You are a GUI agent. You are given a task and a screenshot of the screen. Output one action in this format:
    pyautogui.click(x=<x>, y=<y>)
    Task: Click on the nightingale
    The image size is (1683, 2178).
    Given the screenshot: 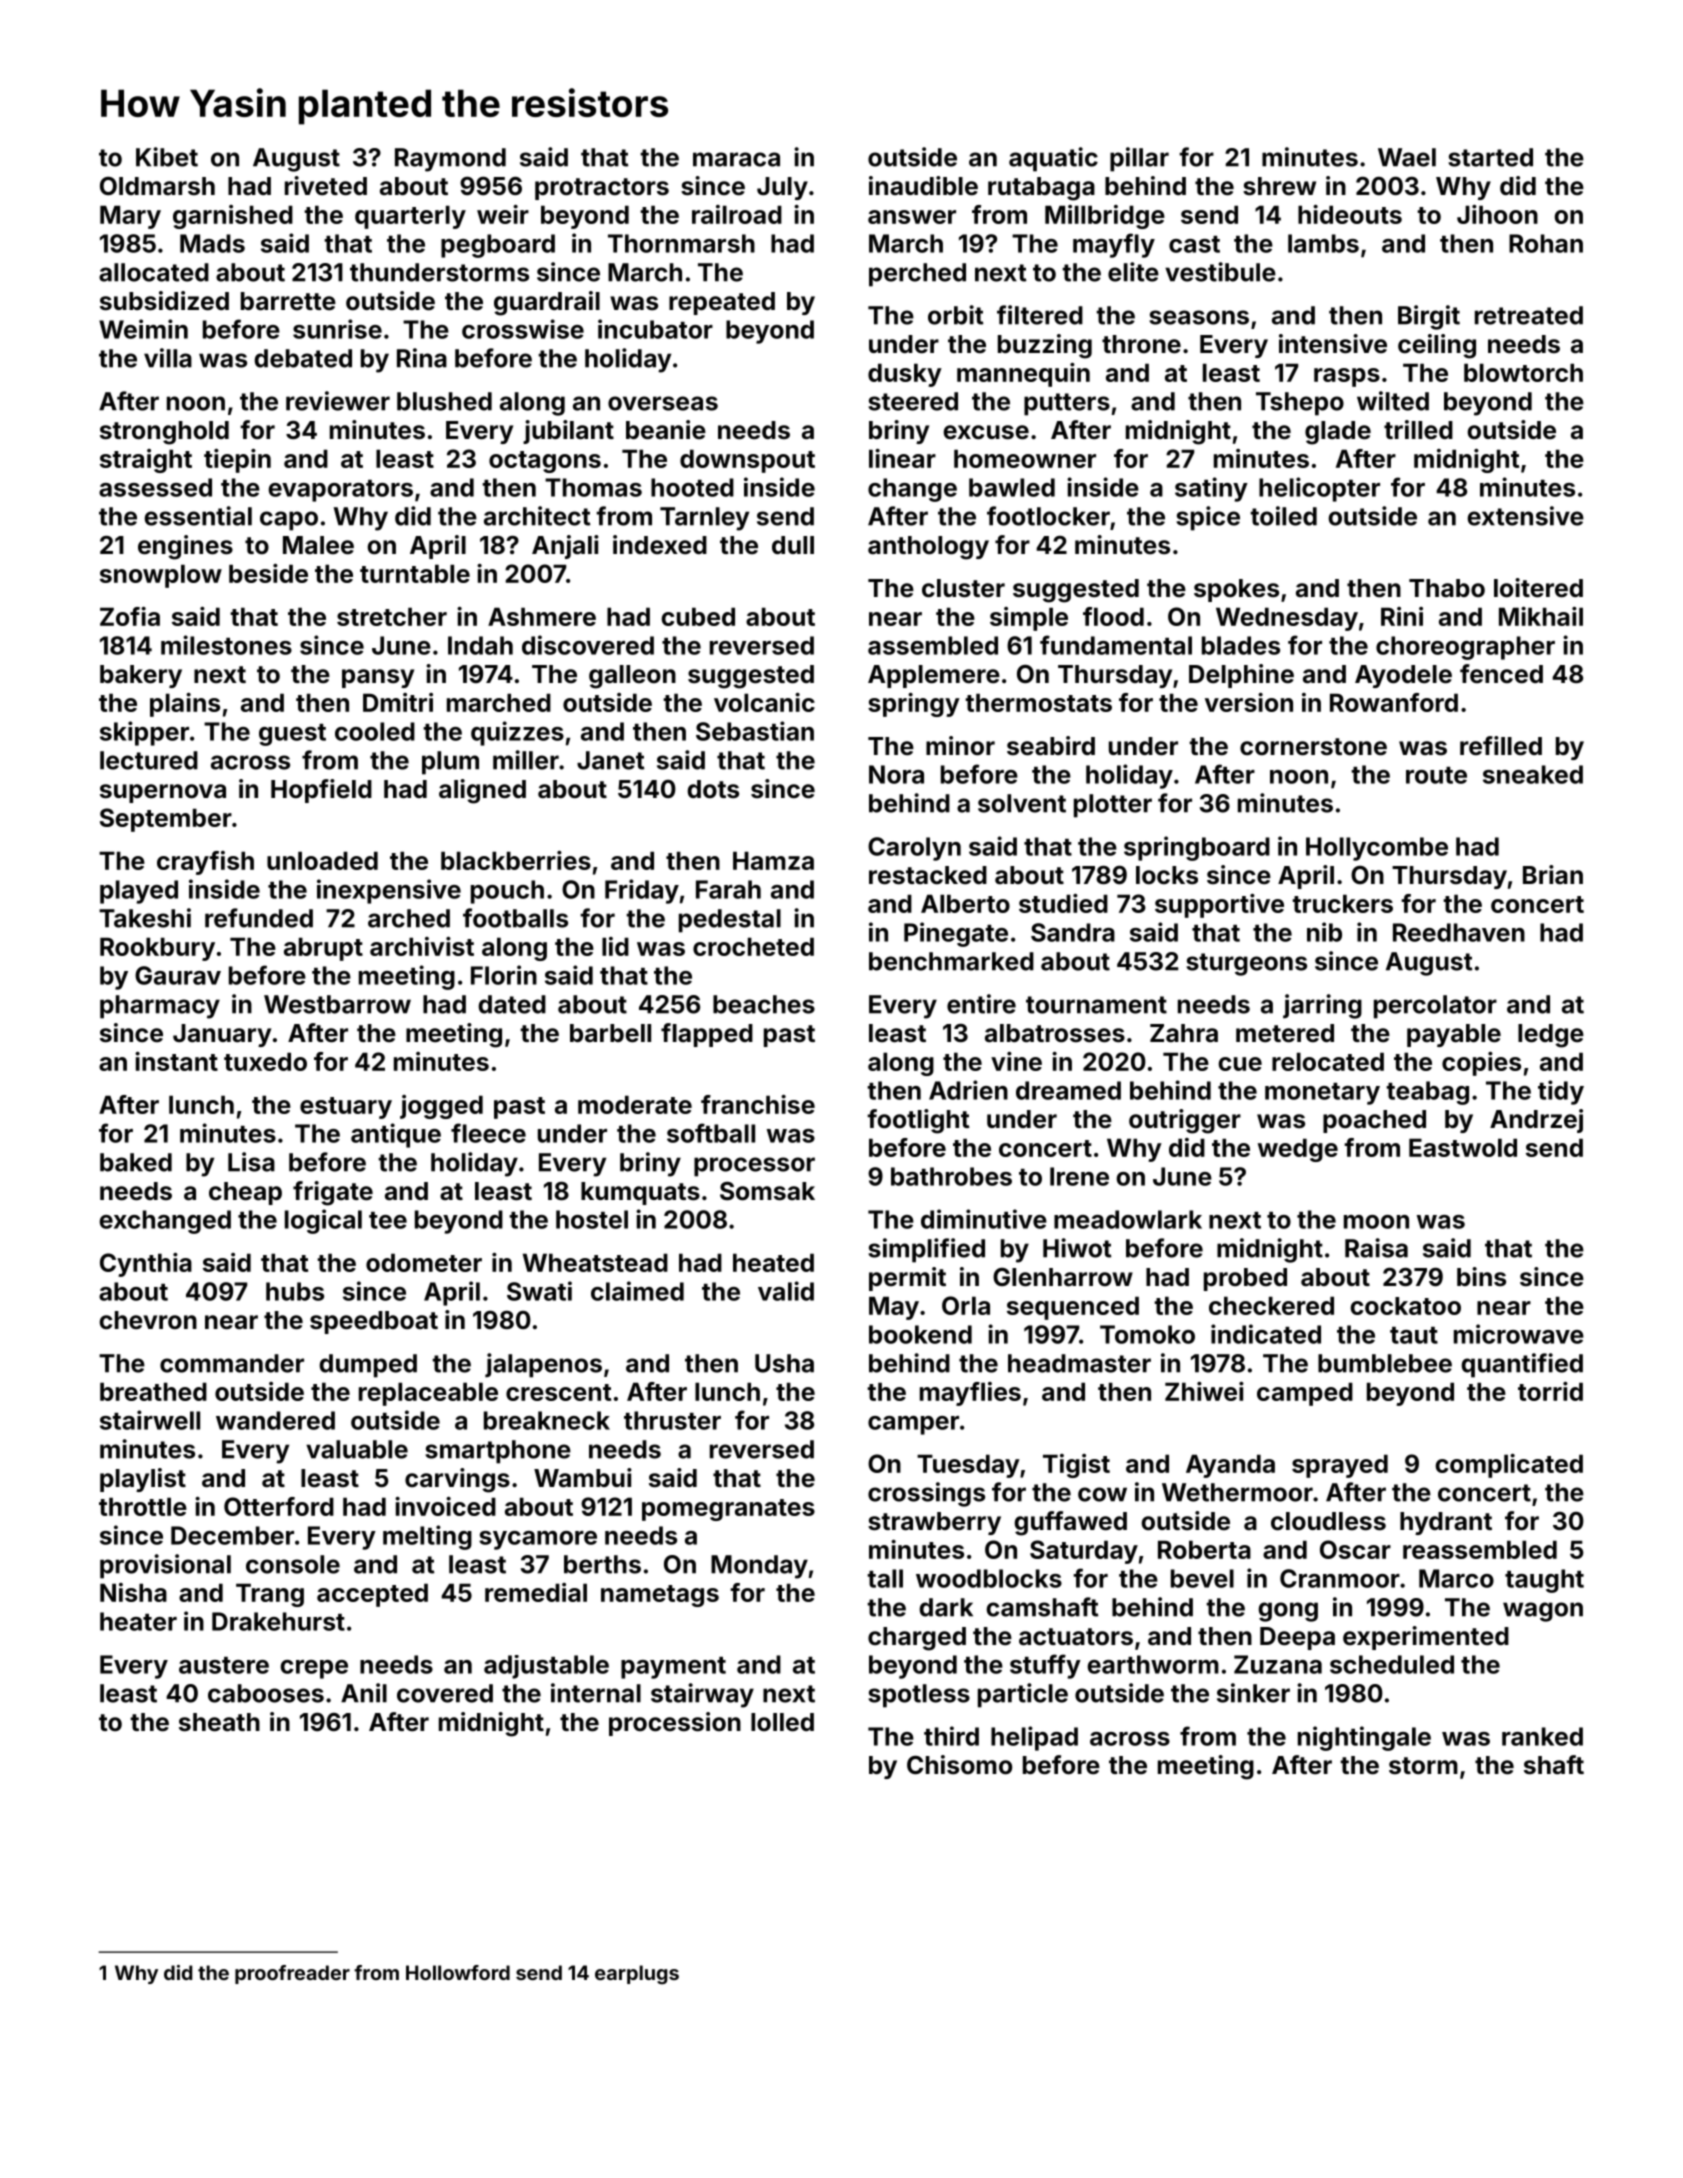 What is the action you would take?
    pyautogui.click(x=1364, y=1738)
